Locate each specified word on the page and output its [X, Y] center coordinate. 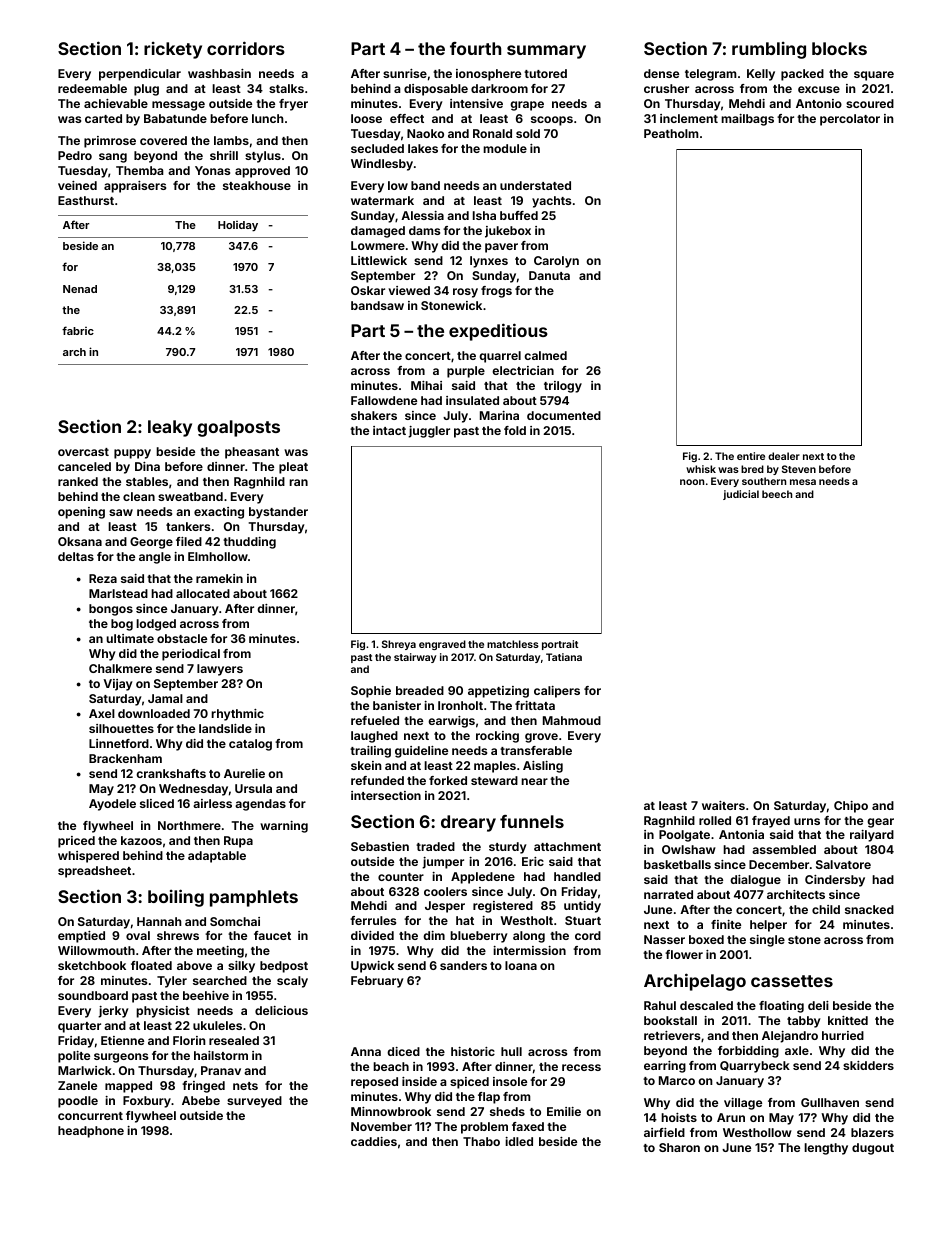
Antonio [819, 103]
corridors [246, 48]
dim [434, 935]
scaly [292, 982]
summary [546, 52]
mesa [803, 482]
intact [389, 430]
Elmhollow [218, 556]
